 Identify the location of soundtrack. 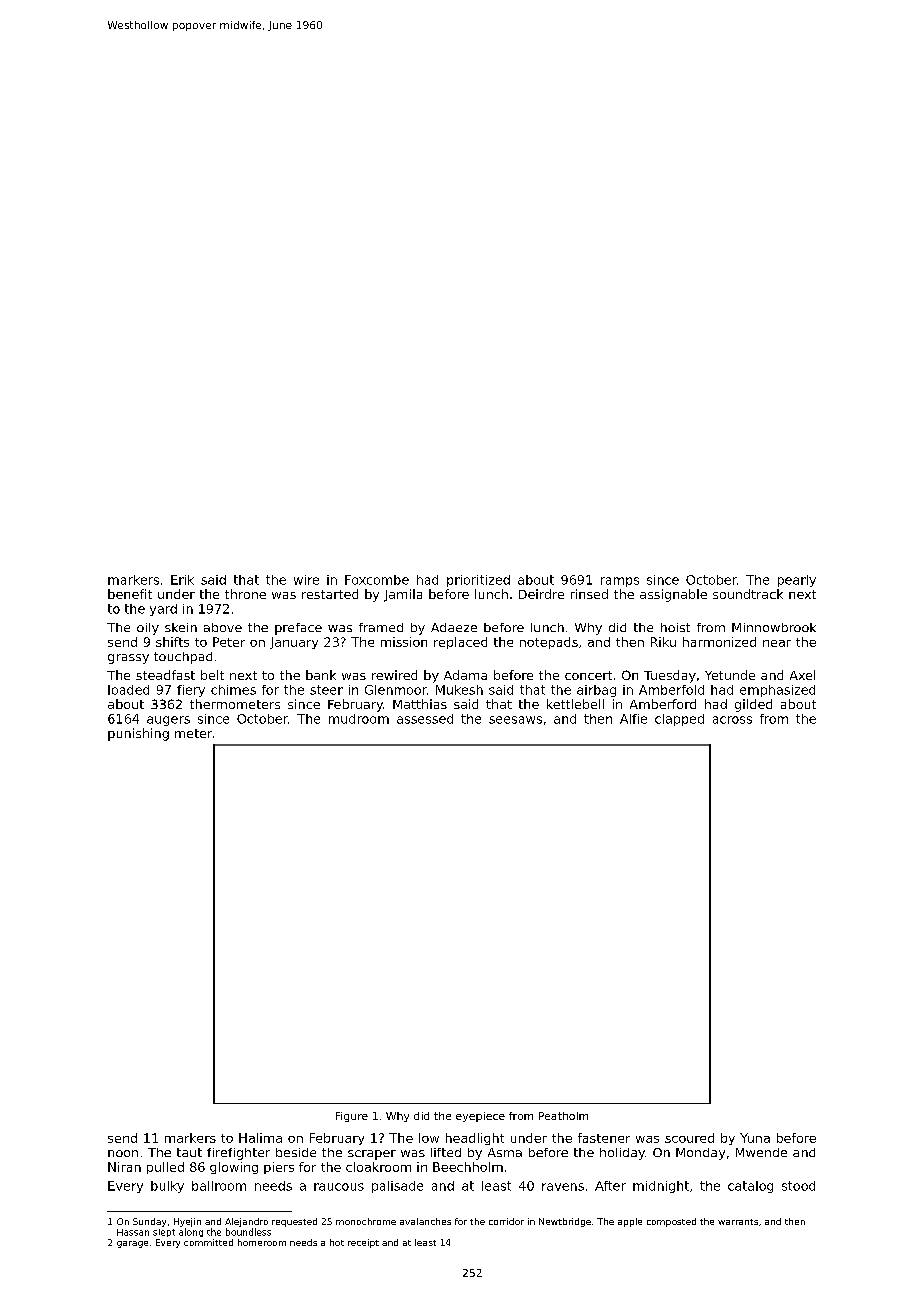
(748, 594).
